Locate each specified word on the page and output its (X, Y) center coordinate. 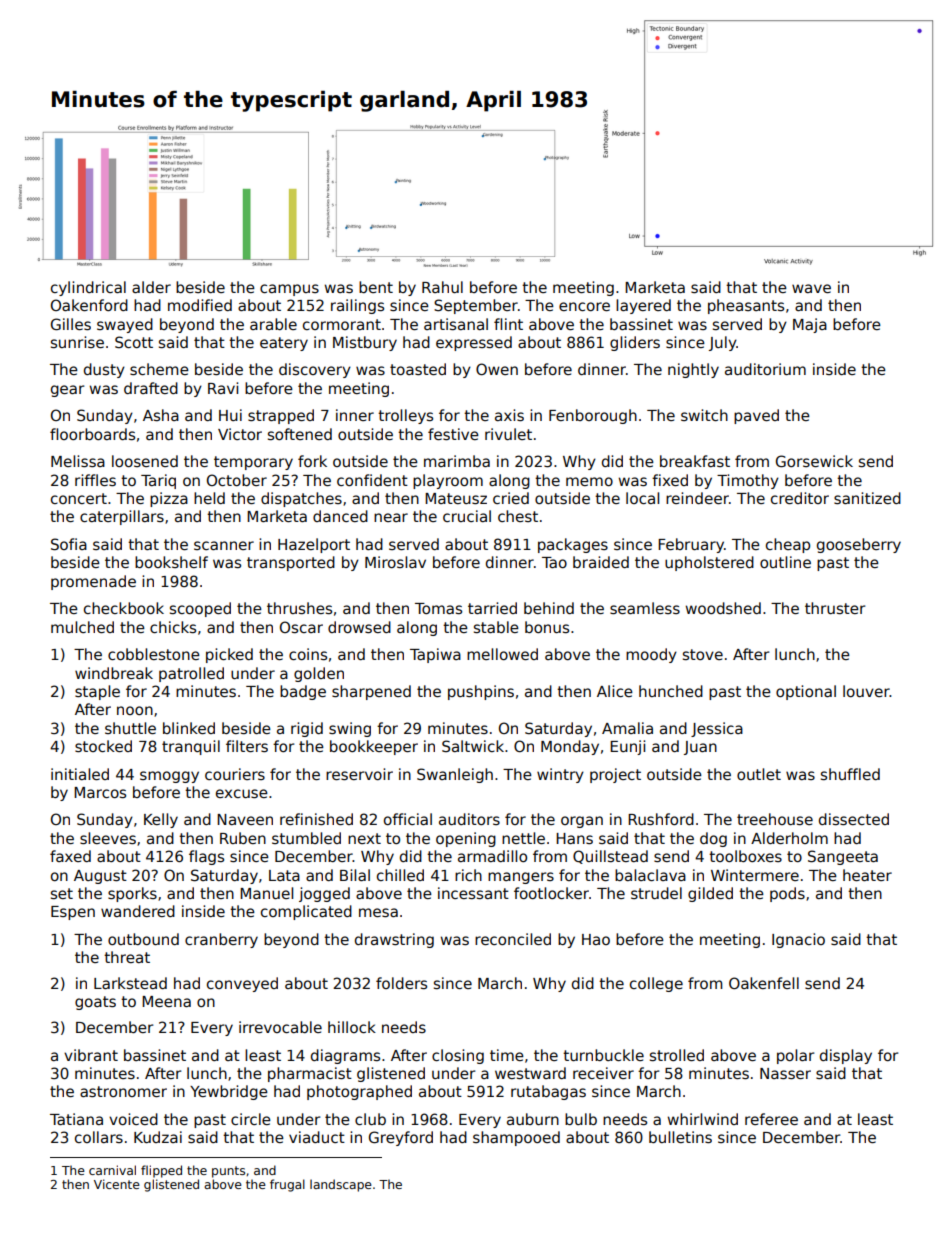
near (391, 517)
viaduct (317, 1137)
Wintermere (755, 875)
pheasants (746, 306)
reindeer (697, 498)
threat (127, 957)
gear (67, 391)
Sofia (69, 544)
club (370, 1119)
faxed (70, 856)
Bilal (355, 875)
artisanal (456, 324)
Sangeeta (843, 857)
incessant (473, 893)
